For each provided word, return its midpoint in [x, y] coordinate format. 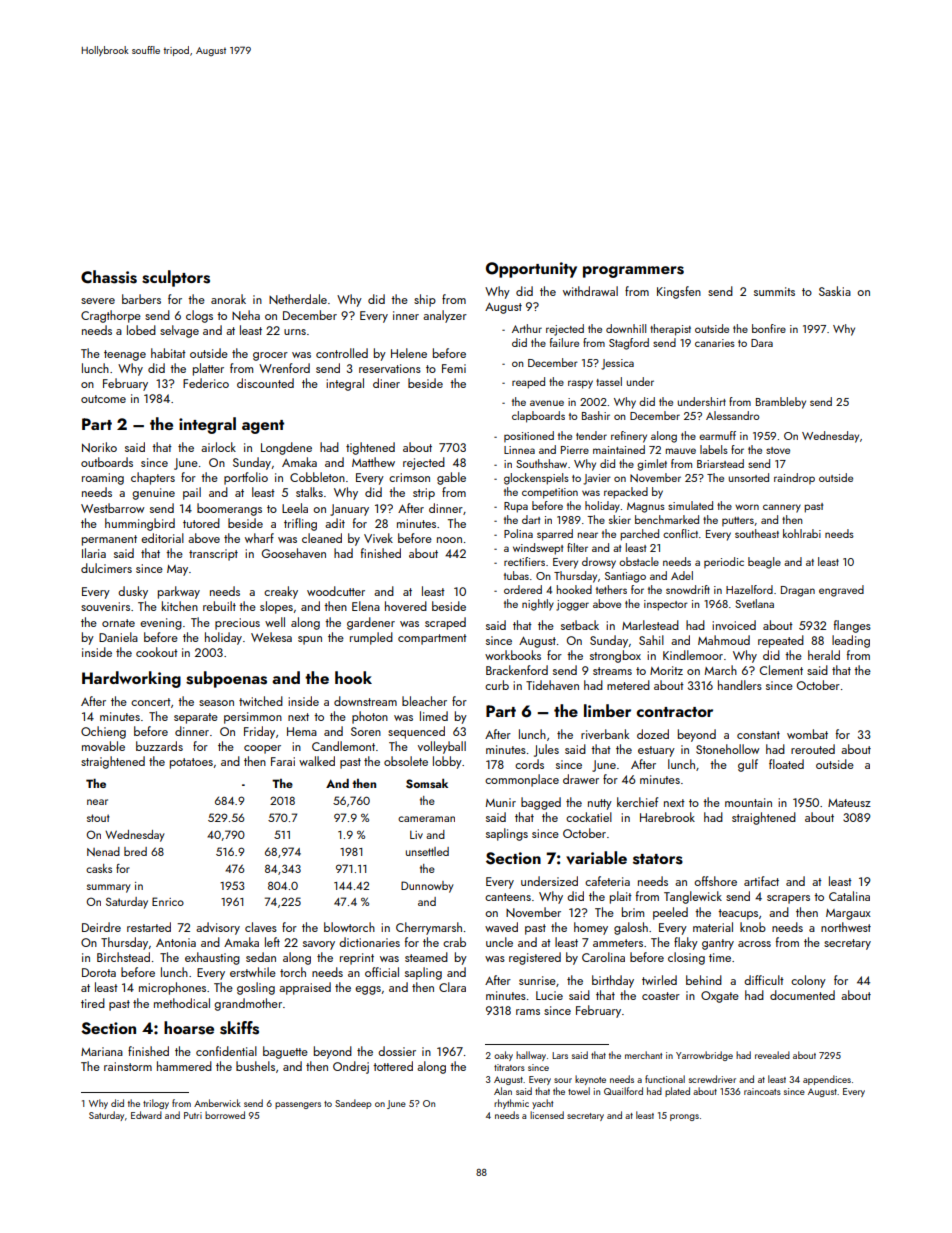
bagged [541, 803]
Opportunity [531, 270]
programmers [633, 272]
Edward [146, 1115]
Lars [560, 1055]
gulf [748, 765]
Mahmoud [724, 640]
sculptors [176, 278]
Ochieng [103, 732]
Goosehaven [294, 553]
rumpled [371, 638]
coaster [661, 996]
